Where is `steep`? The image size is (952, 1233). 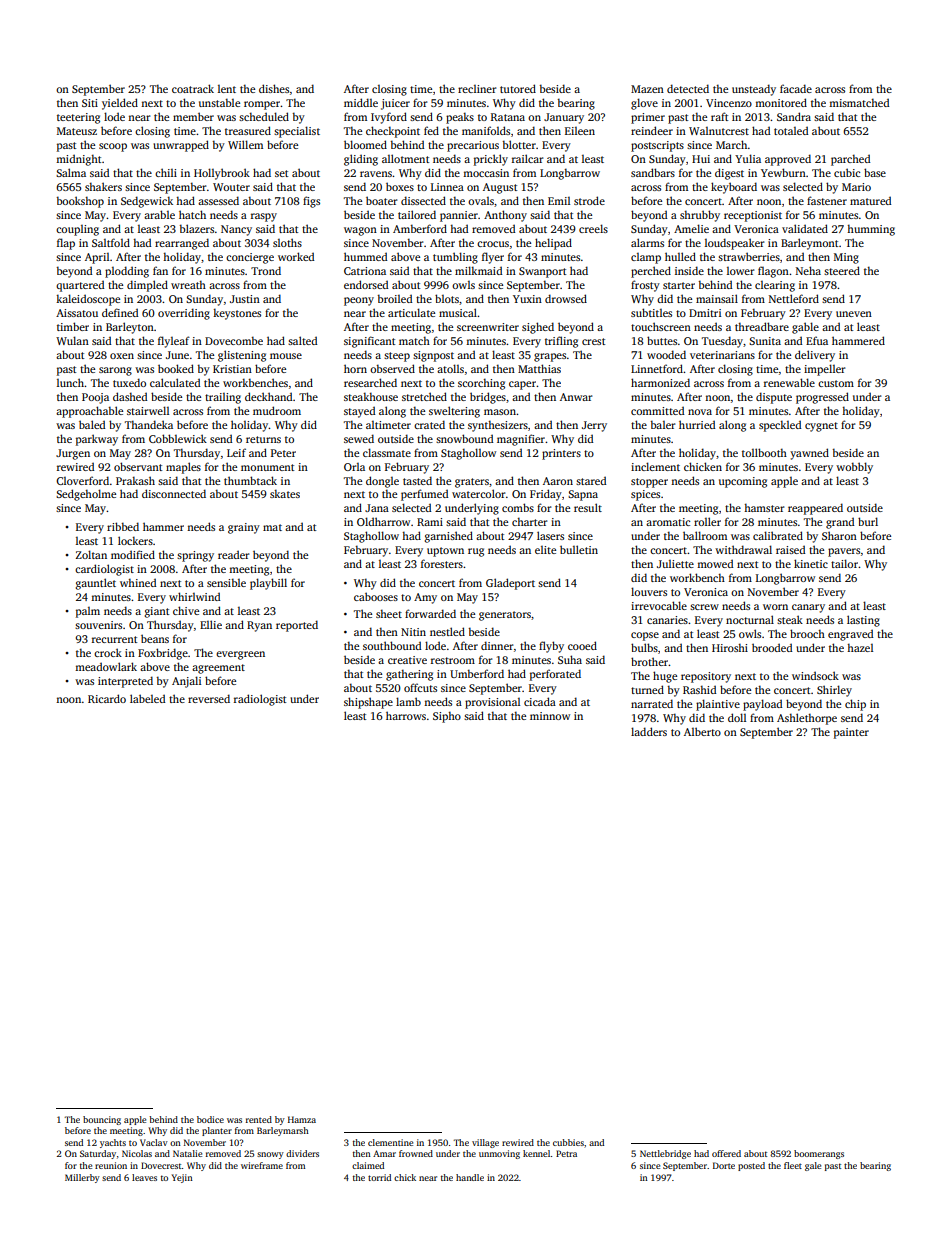 steep is located at coordinates (397, 357).
